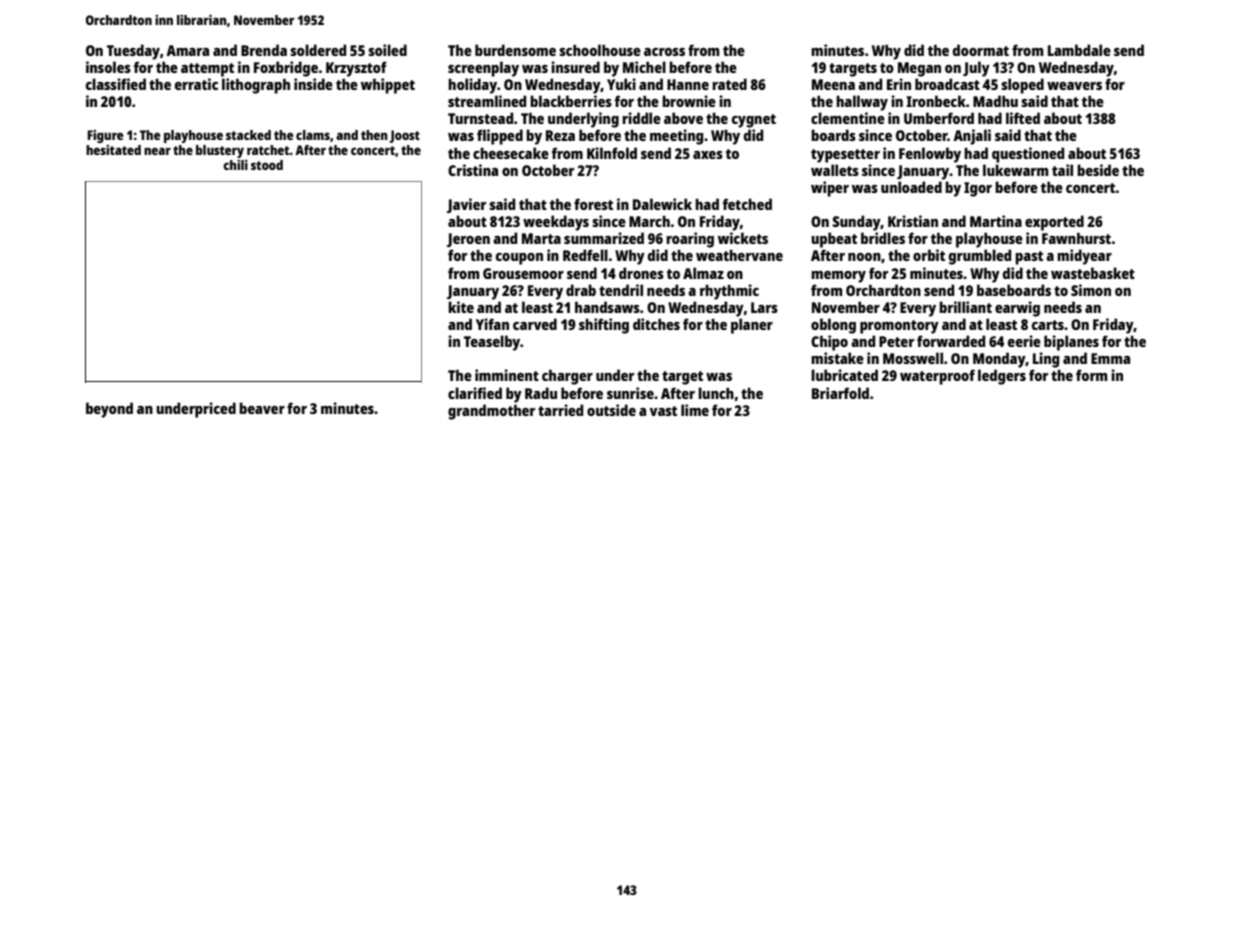 The width and height of the document is (1233, 952). Describe the element at coordinates (663, 411) in the document. I see `vast` at that location.
